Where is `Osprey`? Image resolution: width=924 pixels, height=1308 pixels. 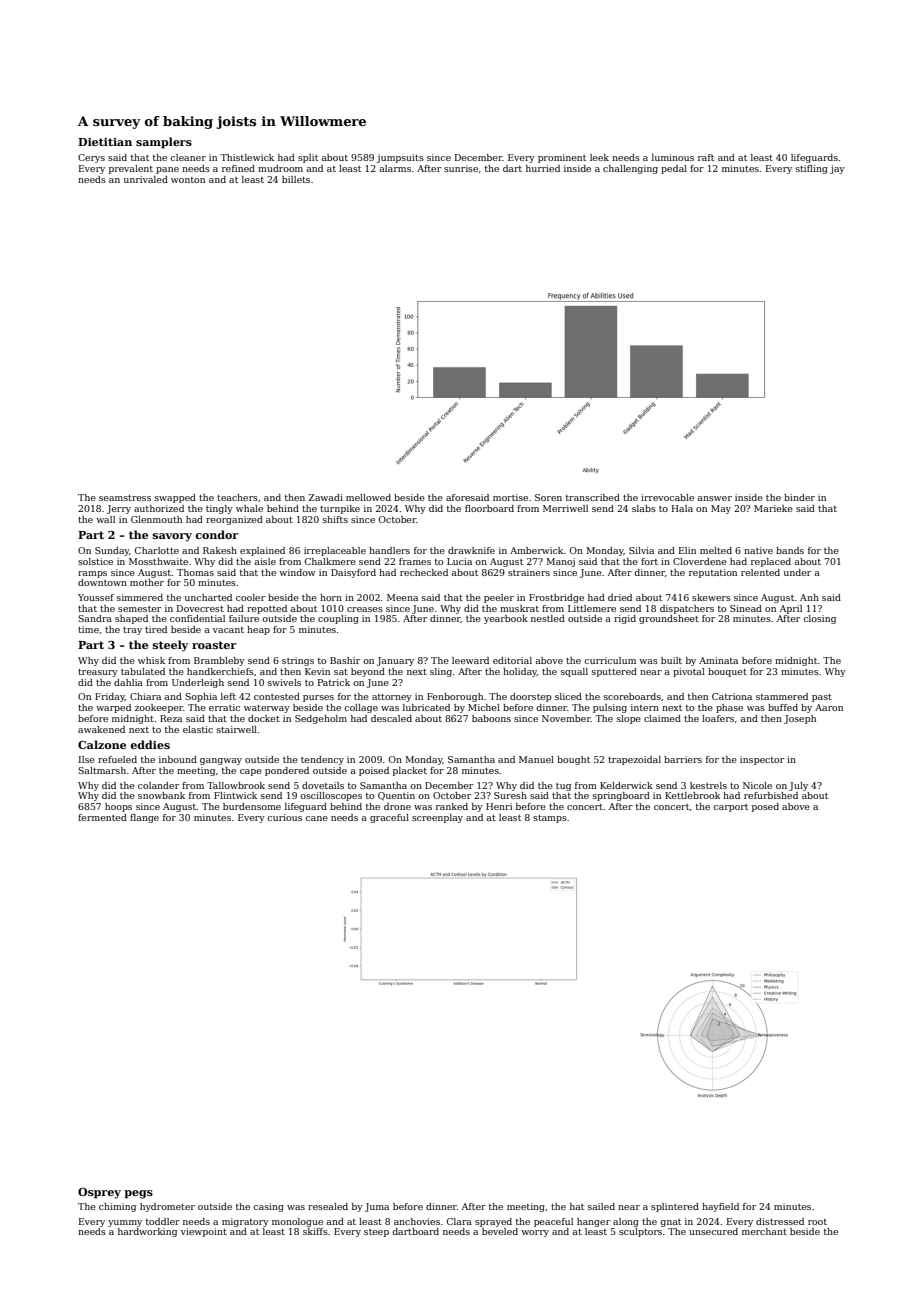 Osprey is located at coordinates (99, 1193).
